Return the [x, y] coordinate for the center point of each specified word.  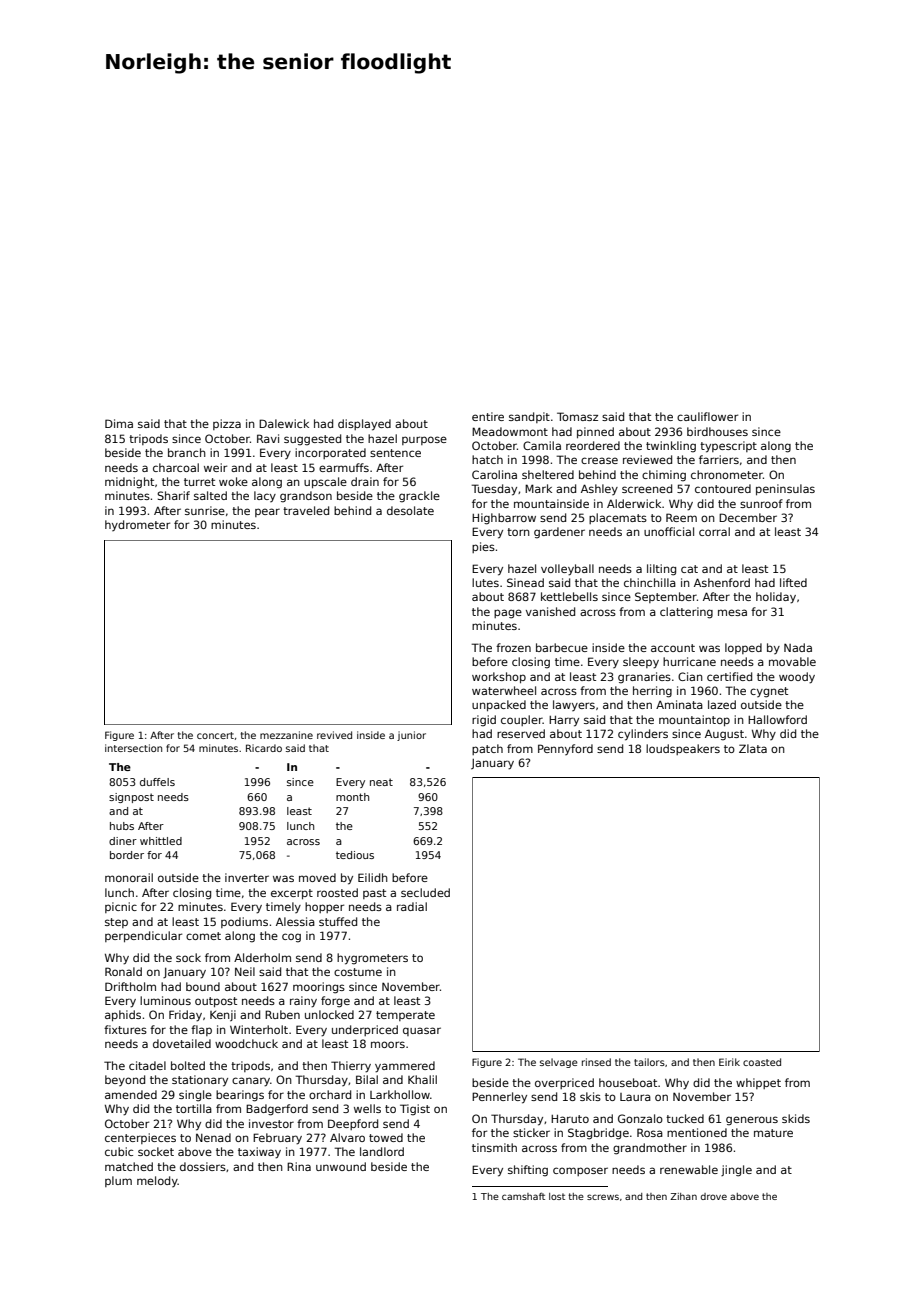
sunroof [761, 503]
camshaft [523, 1196]
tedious [355, 855]
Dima [119, 423]
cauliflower [707, 416]
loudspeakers [683, 749]
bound [203, 986]
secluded [425, 892]
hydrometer [137, 525]
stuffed [338, 921]
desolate [410, 510]
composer [580, 1171]
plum [118, 1181]
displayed [364, 425]
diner [123, 841]
